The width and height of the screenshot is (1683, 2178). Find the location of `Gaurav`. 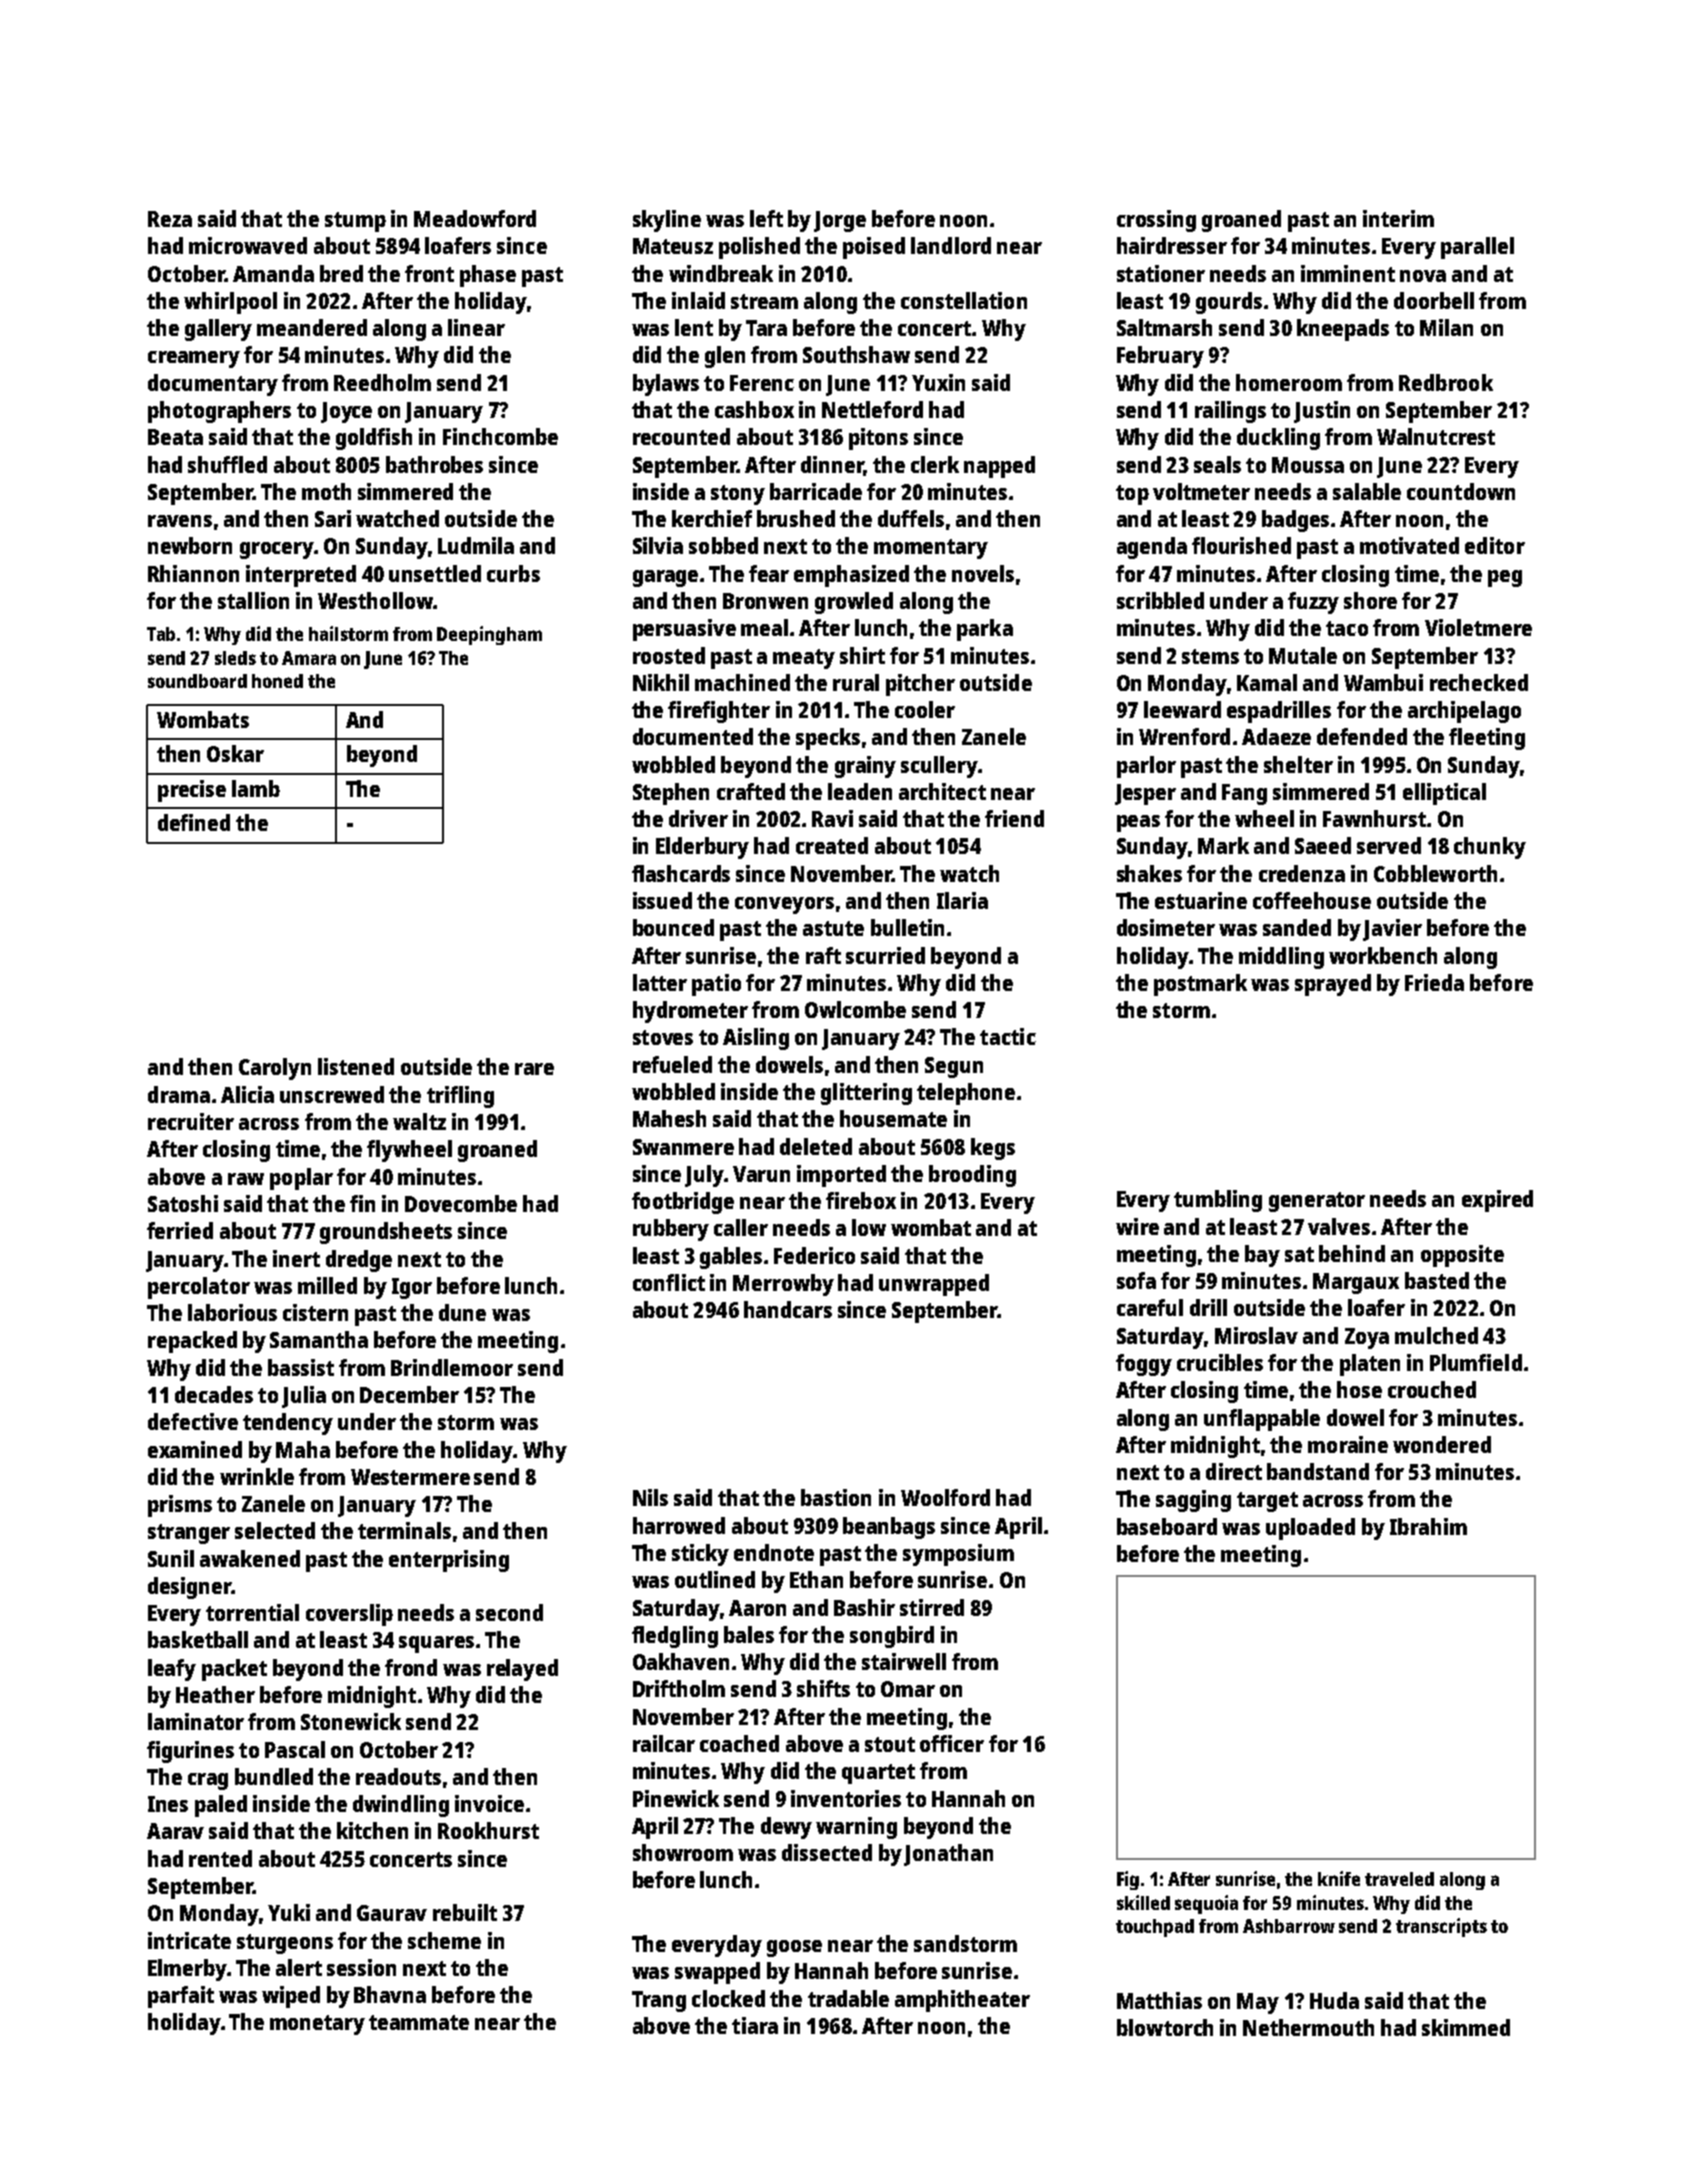

Gaurav is located at coordinates (392, 1913).
